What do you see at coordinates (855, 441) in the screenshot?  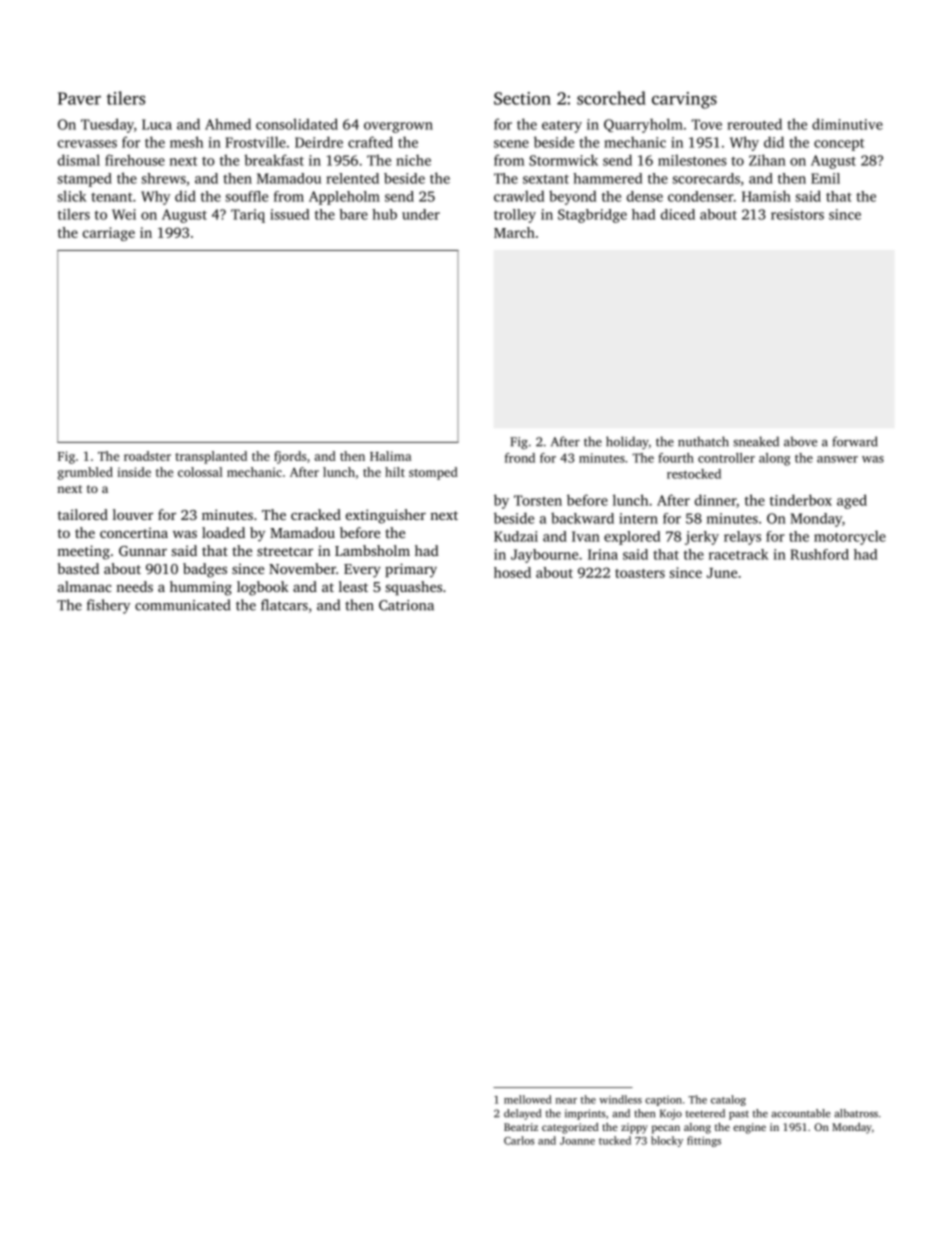 I see `forward` at bounding box center [855, 441].
